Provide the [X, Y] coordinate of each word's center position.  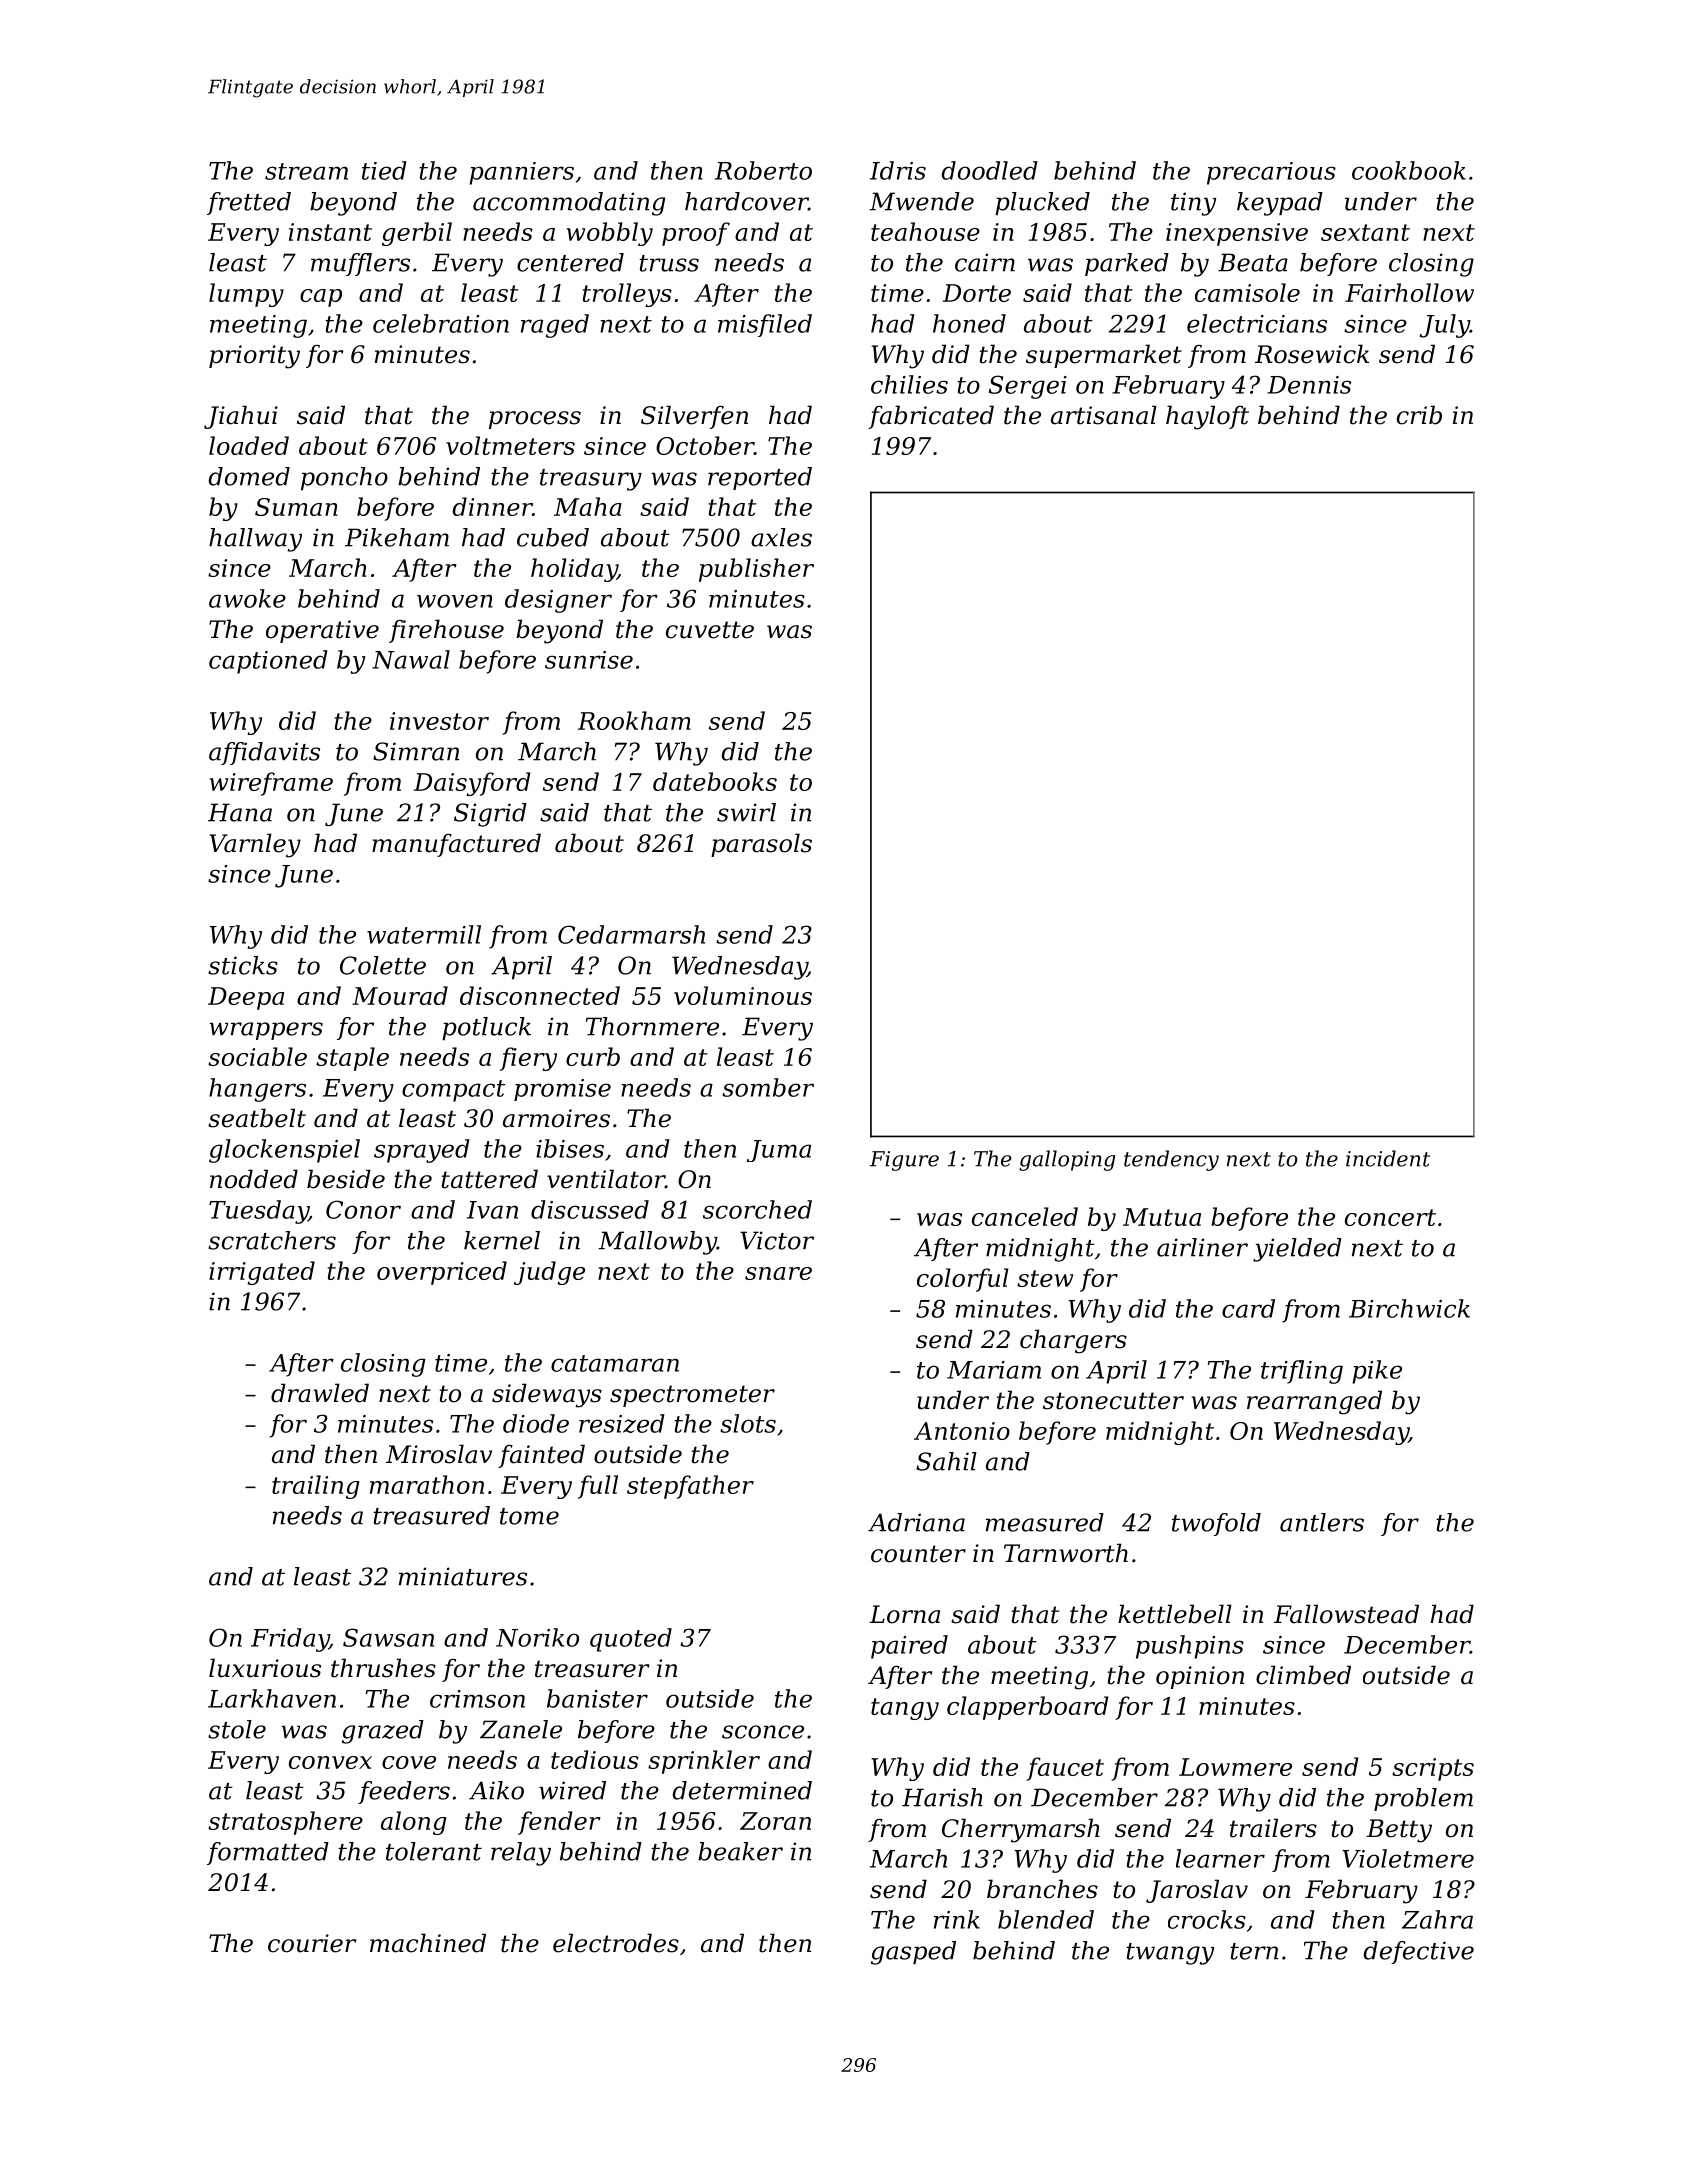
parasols [761, 845]
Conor [363, 1209]
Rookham [634, 720]
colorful [963, 1280]
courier [312, 1943]
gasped [913, 1953]
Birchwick [1409, 1308]
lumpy [246, 295]
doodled [990, 170]
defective [1419, 1952]
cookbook [1409, 170]
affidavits [264, 753]
